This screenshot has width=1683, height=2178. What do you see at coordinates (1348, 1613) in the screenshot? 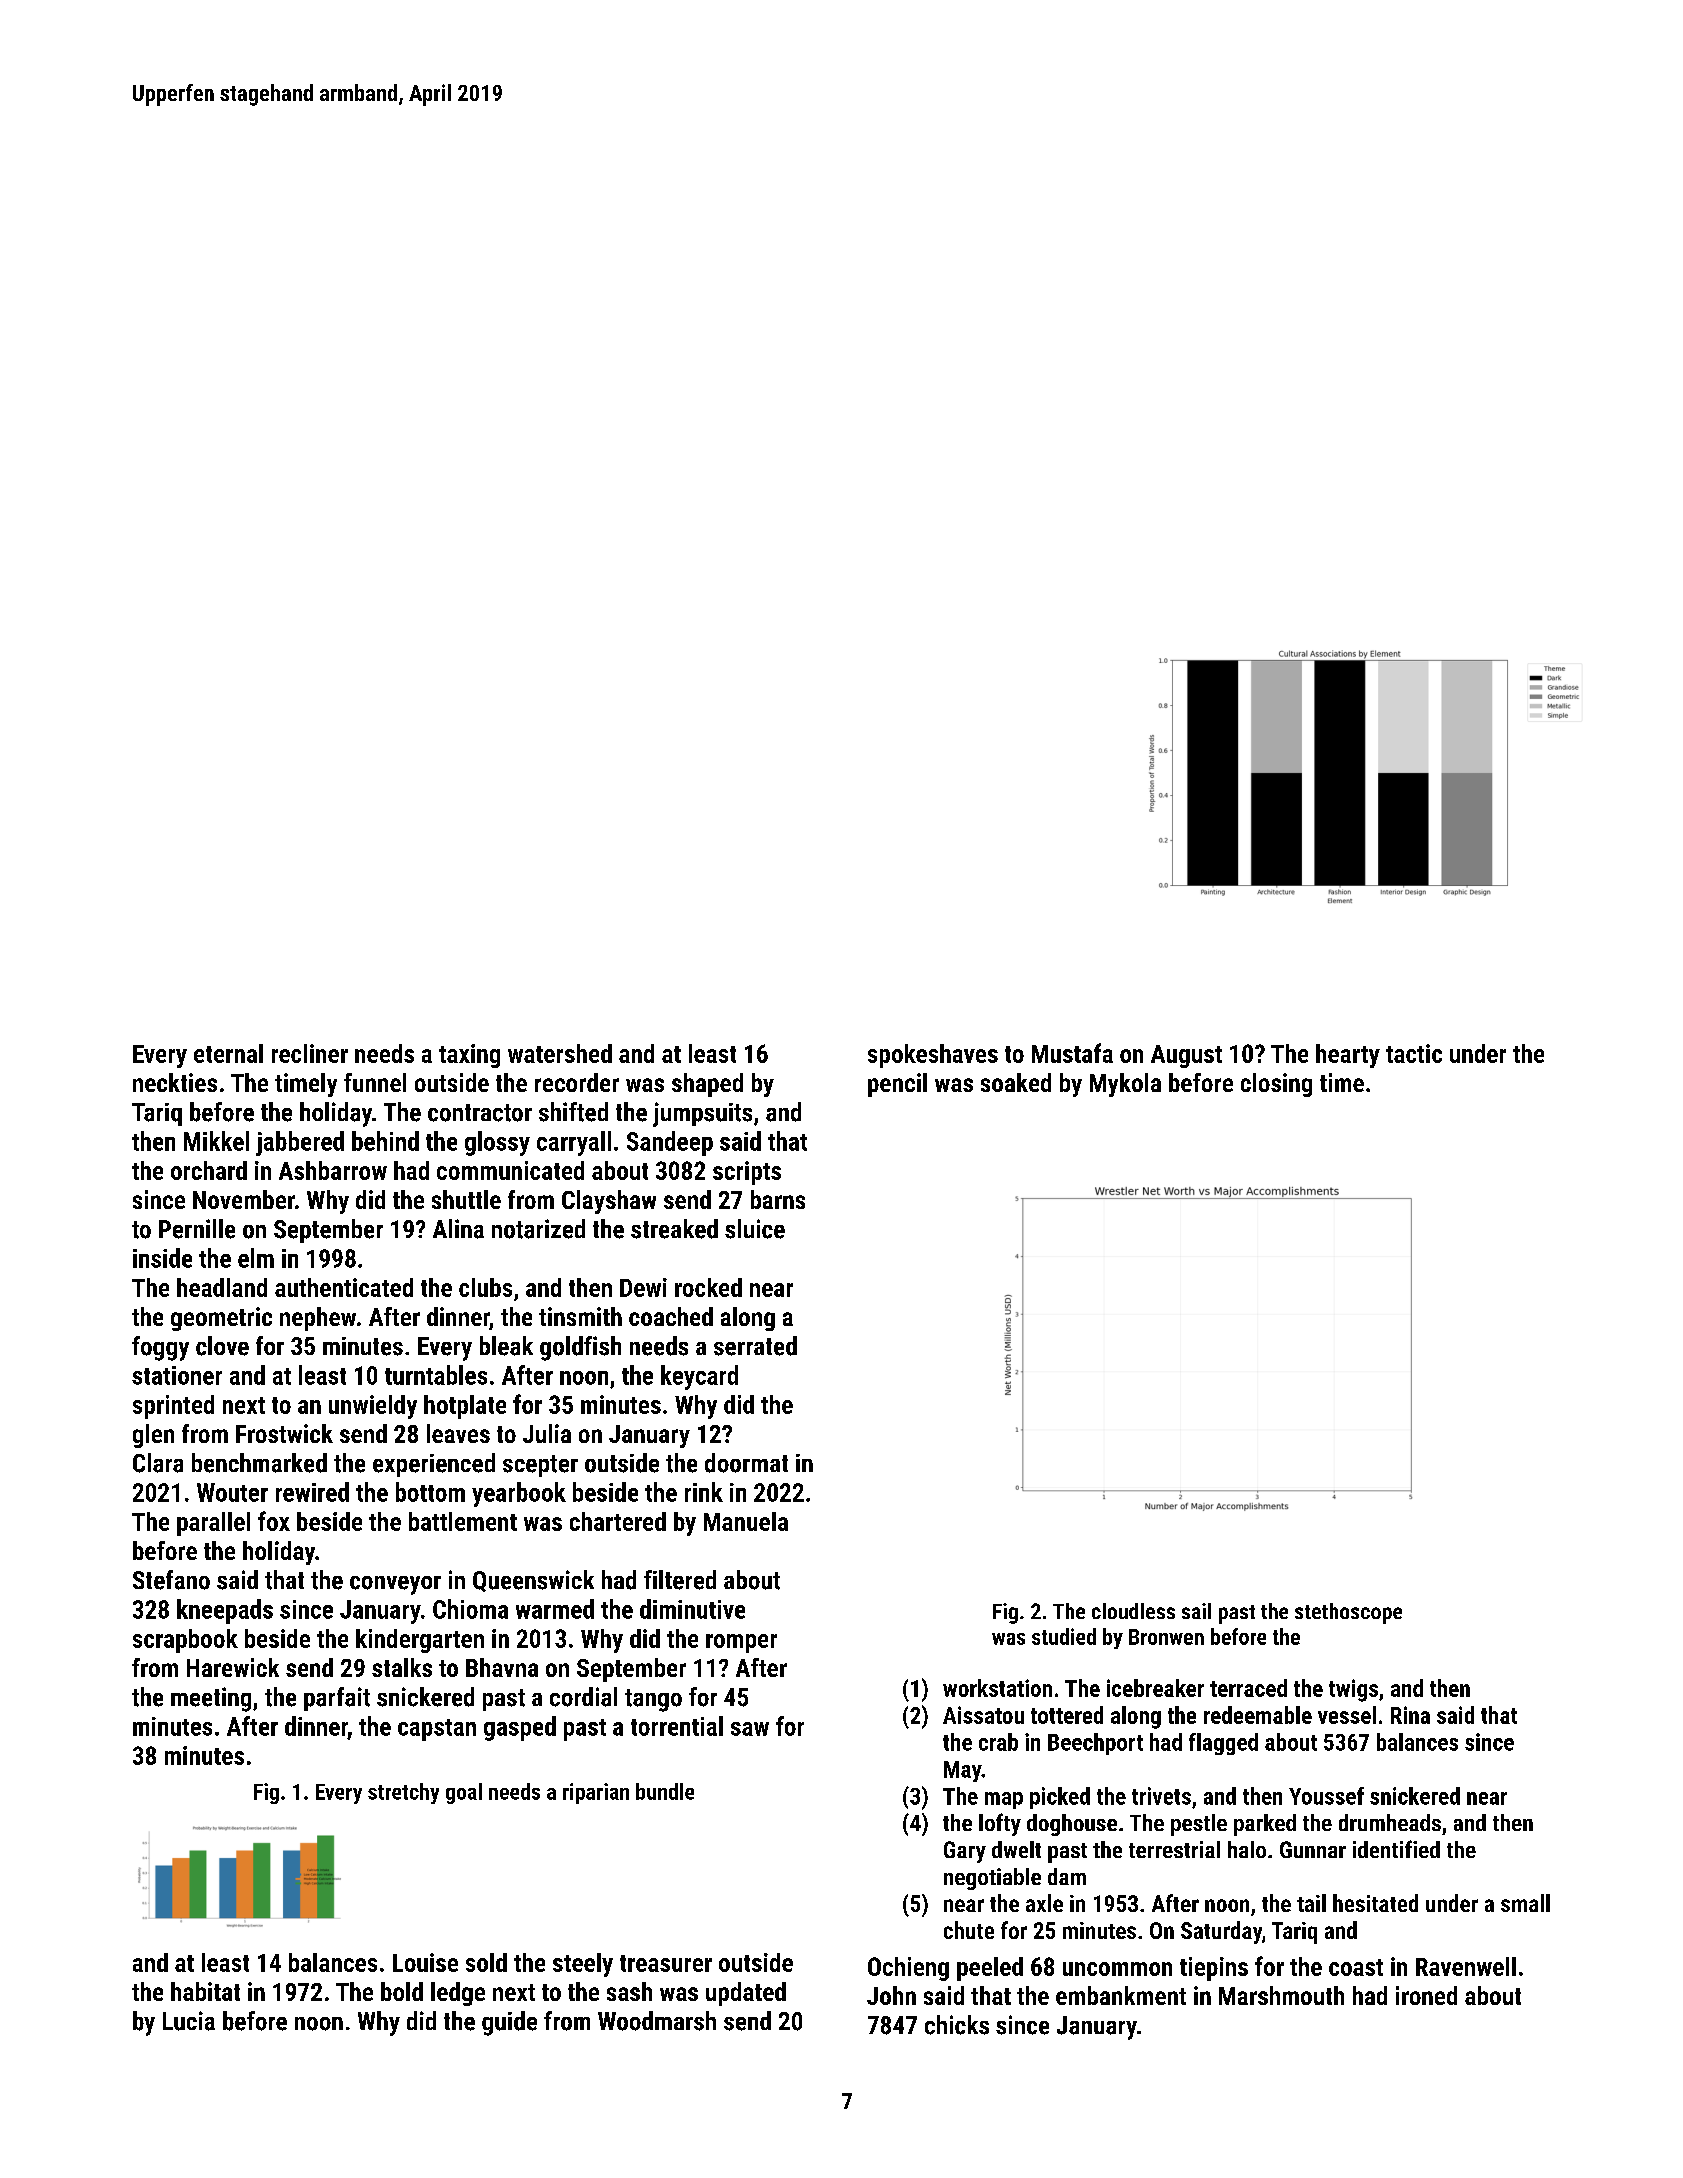
I see `stethoscope` at bounding box center [1348, 1613].
